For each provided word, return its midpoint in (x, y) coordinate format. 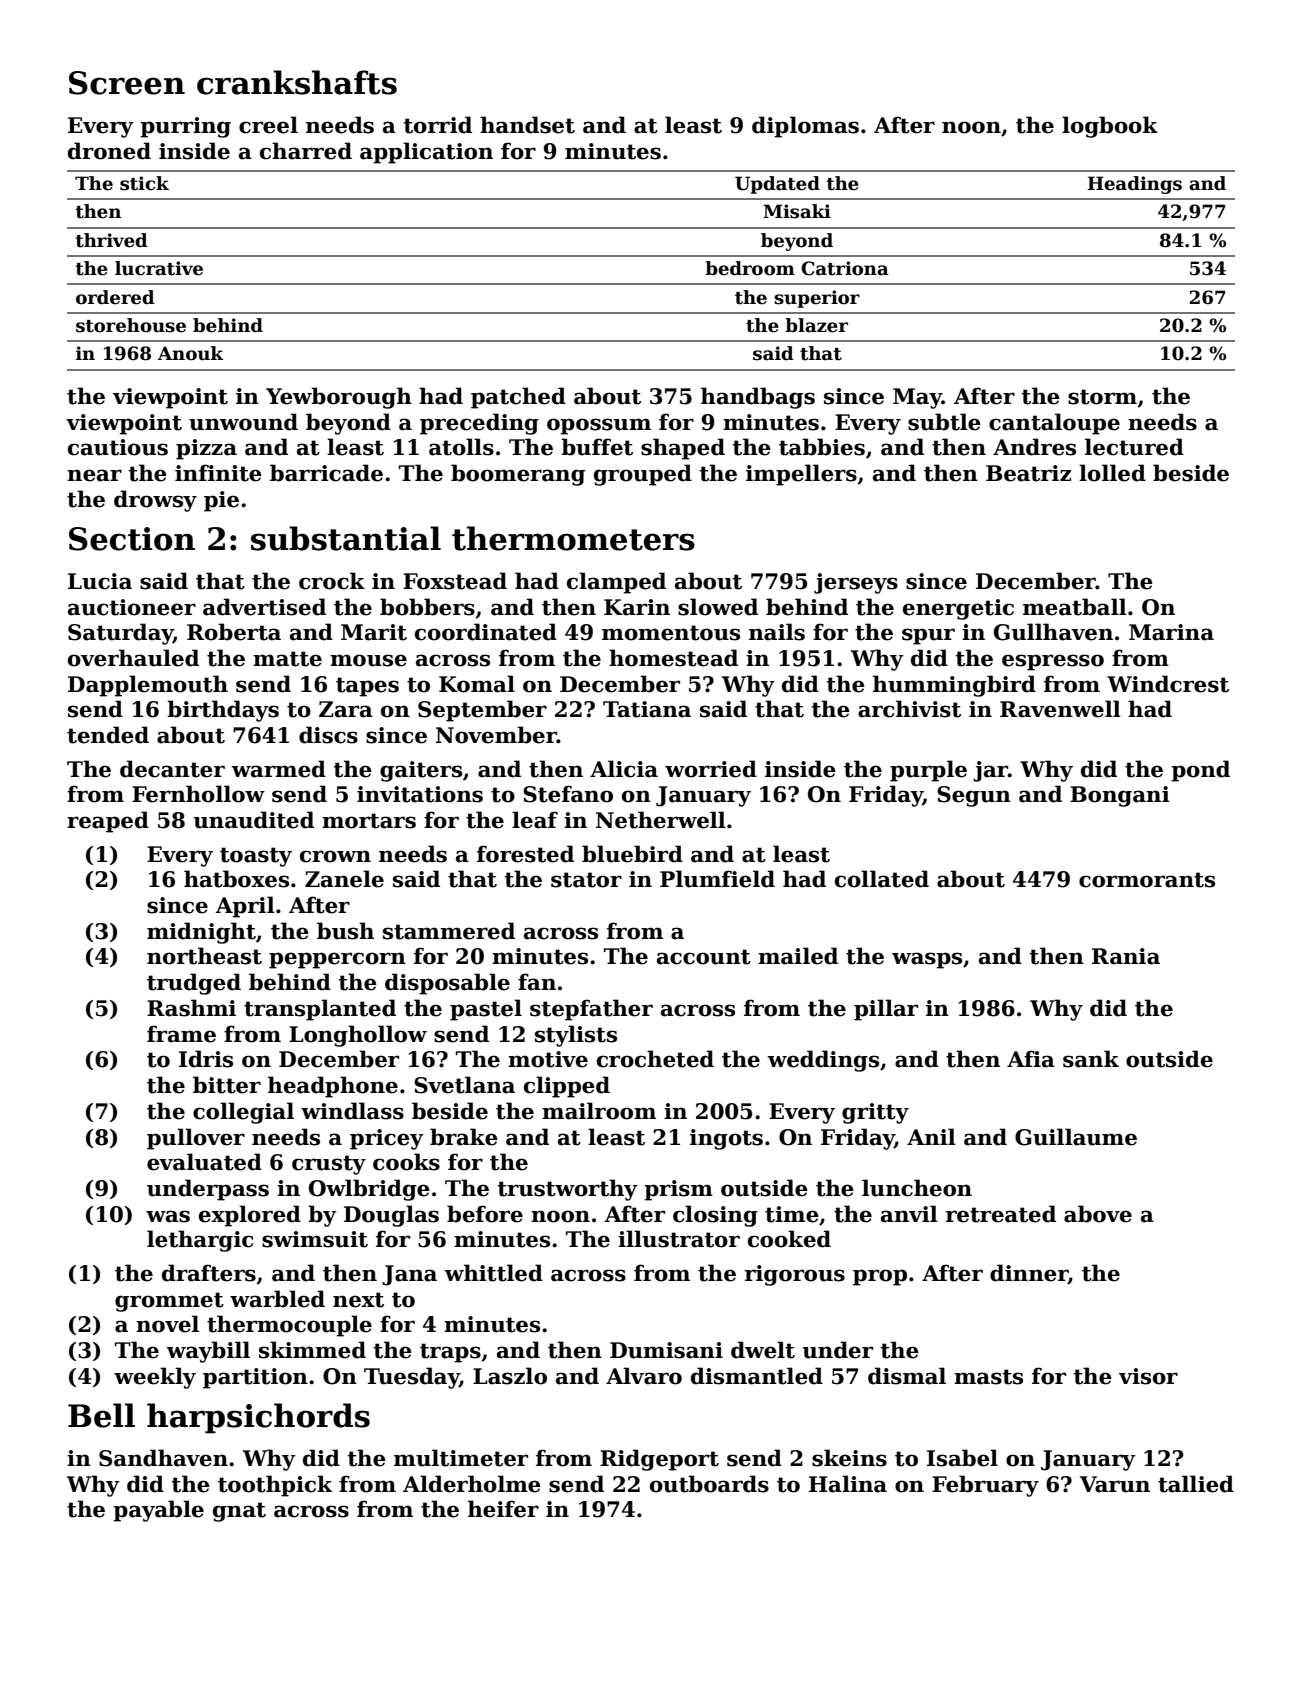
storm (1102, 397)
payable (158, 1511)
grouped (643, 475)
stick (144, 183)
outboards (709, 1484)
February (985, 1486)
